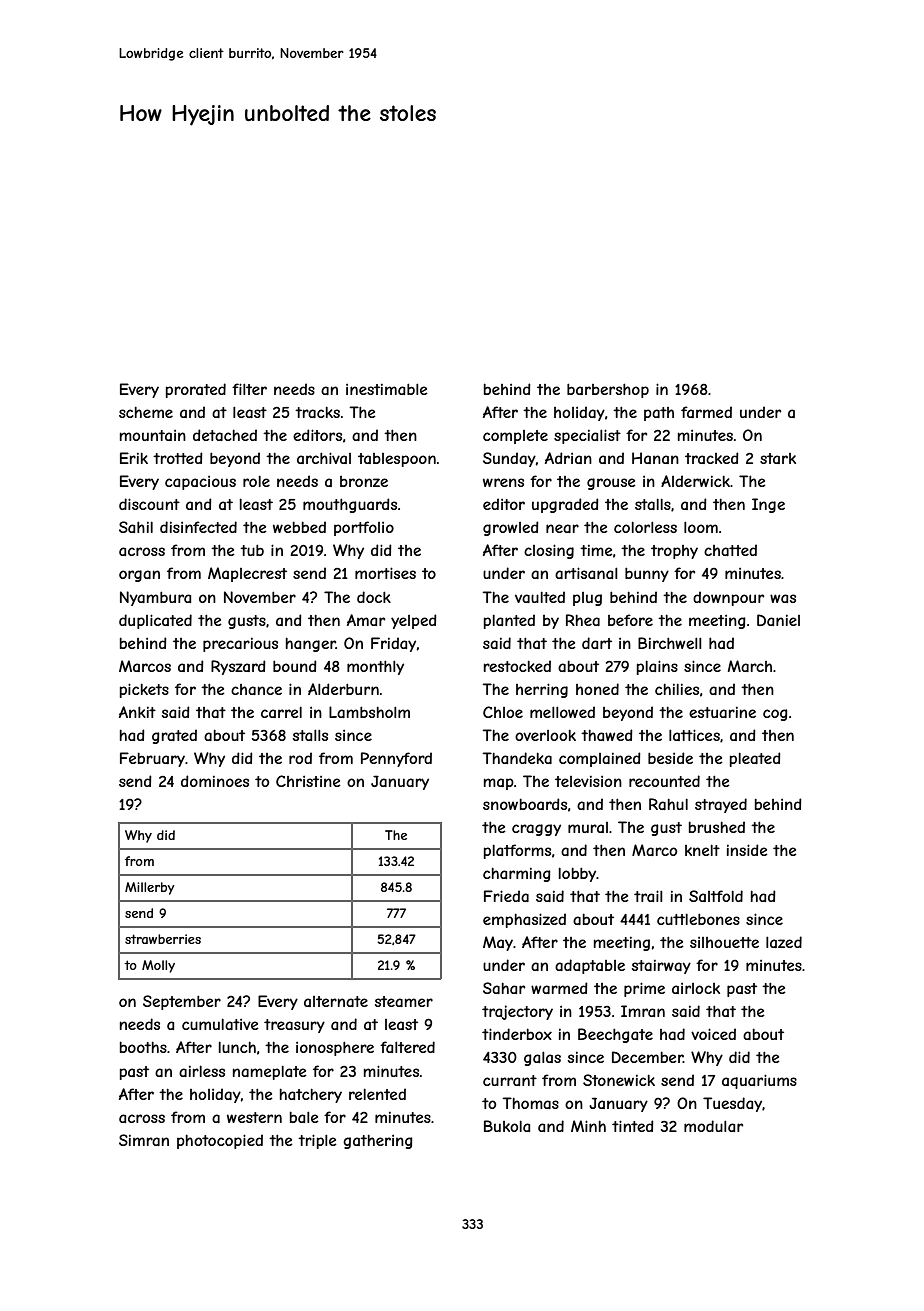  I want to click on steamer, so click(404, 1001).
